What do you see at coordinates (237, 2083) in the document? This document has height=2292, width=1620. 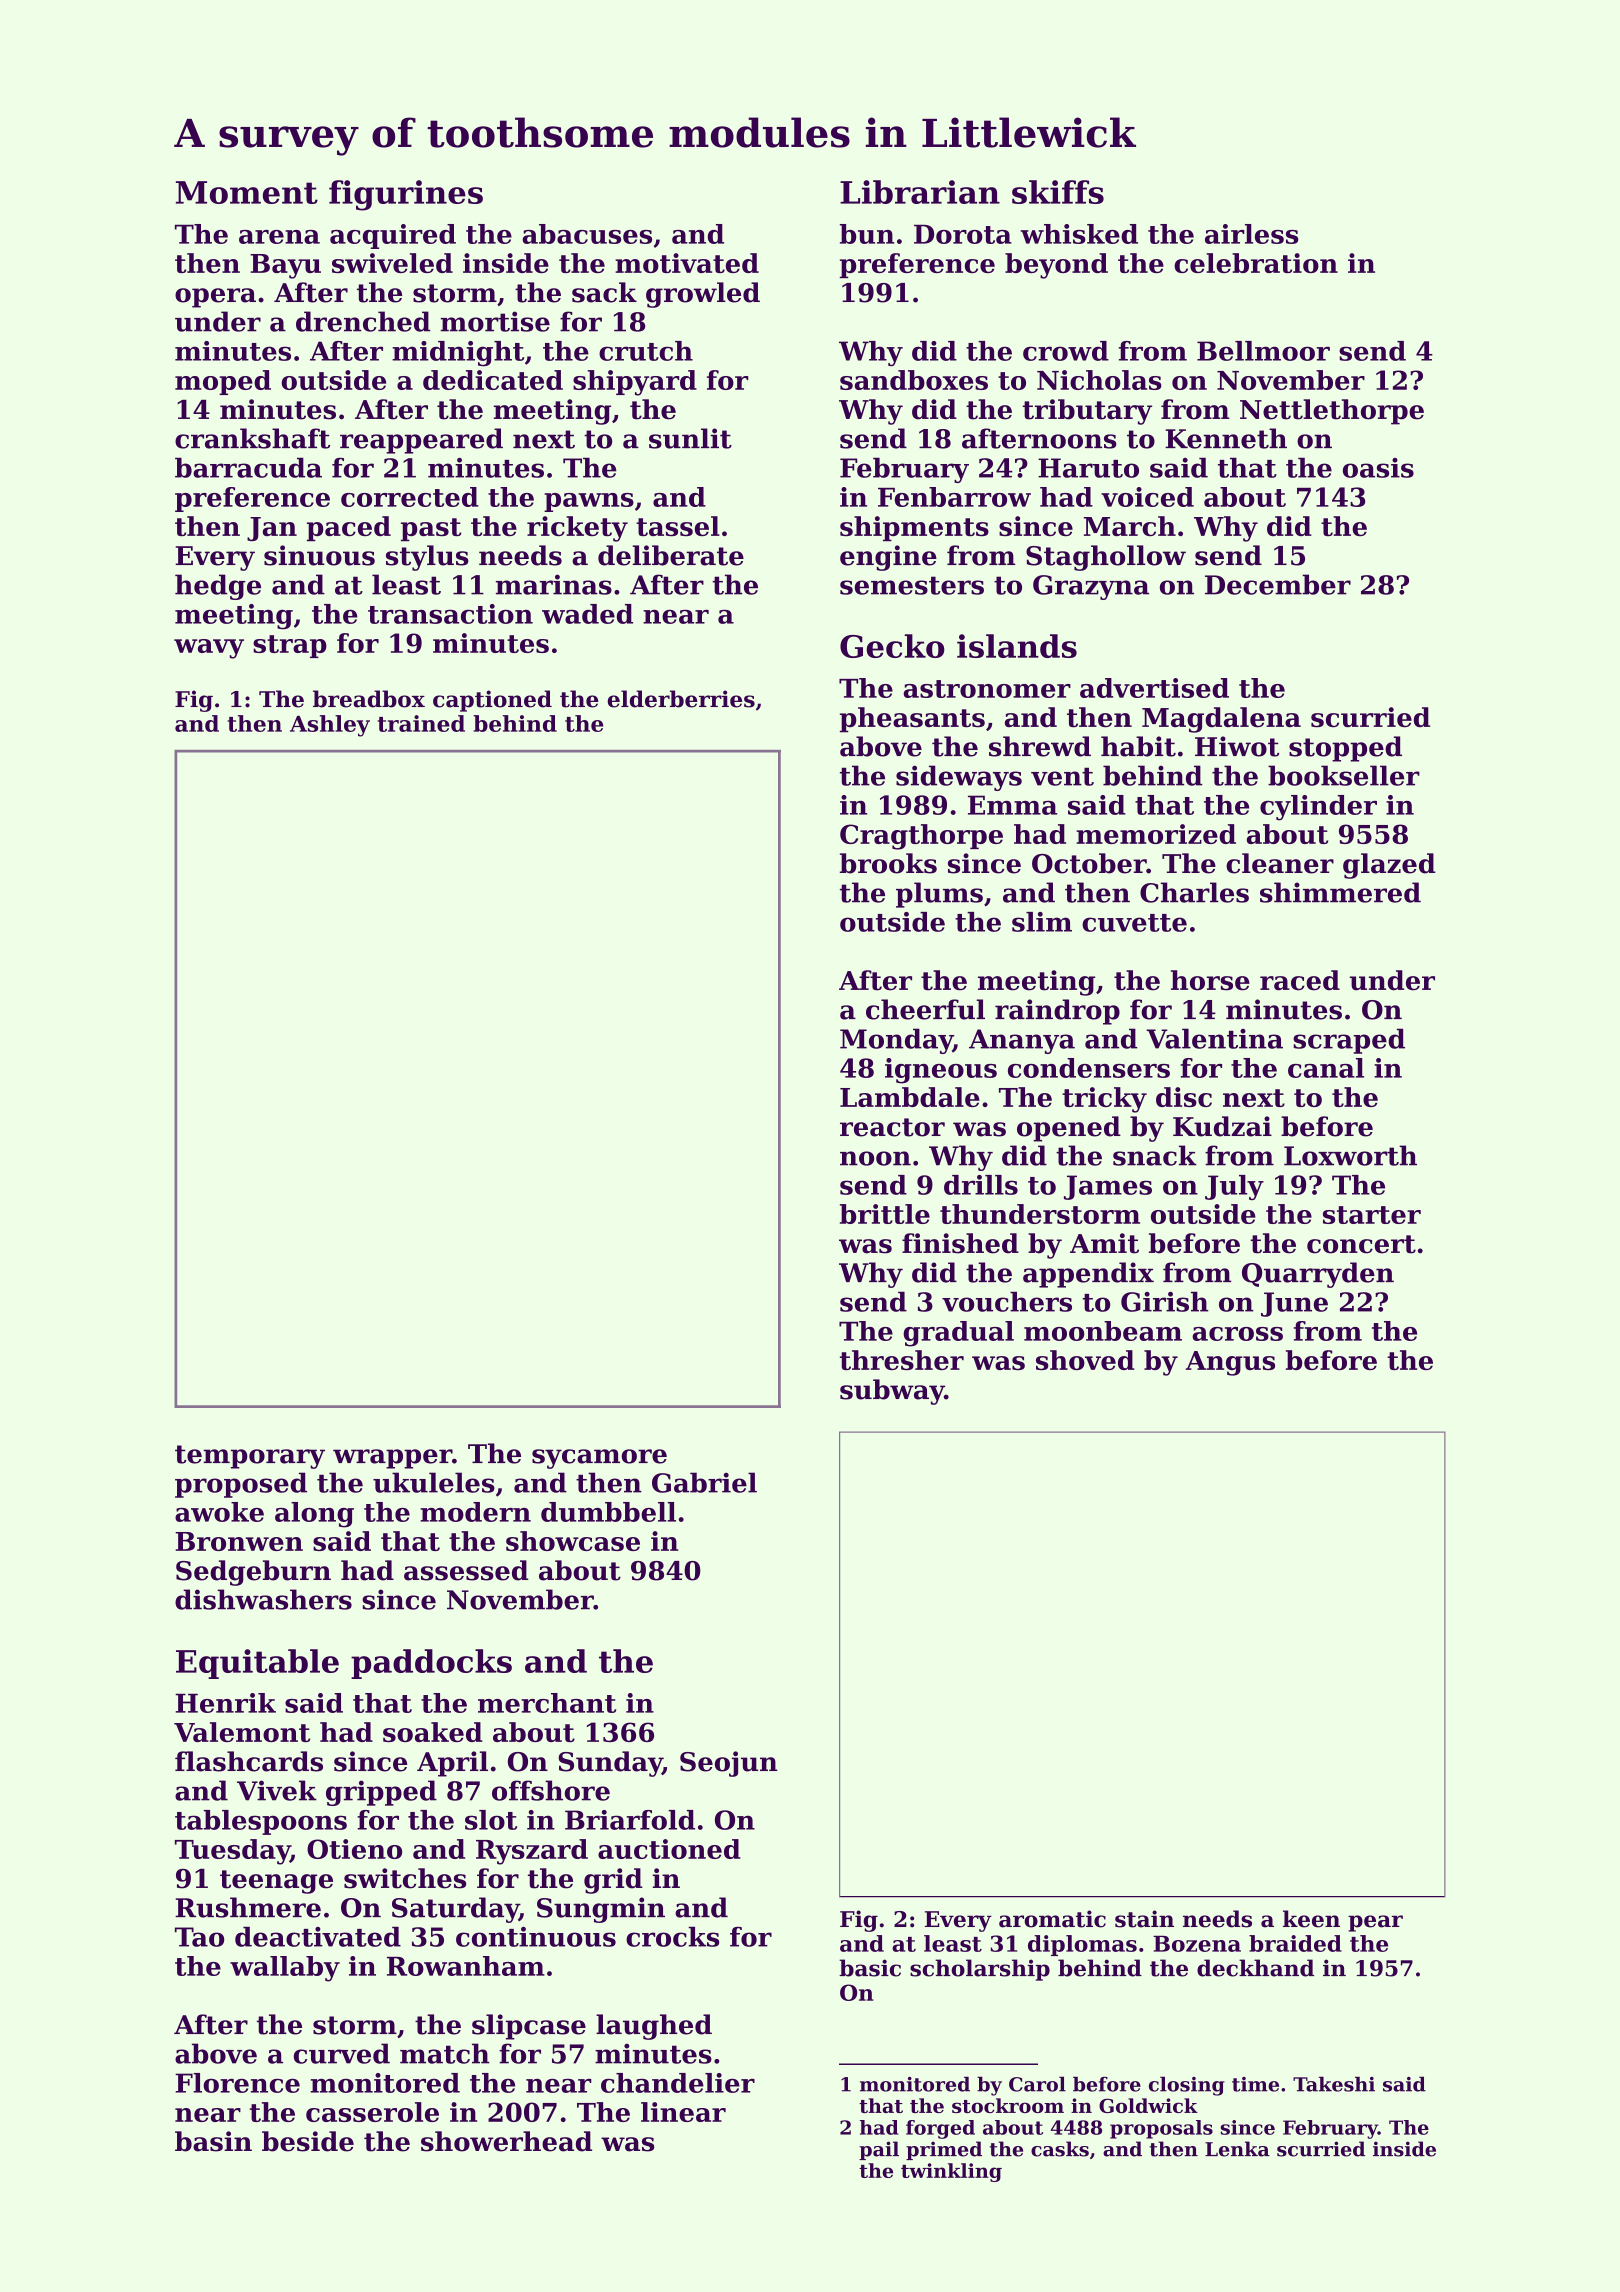 I see `Florence` at bounding box center [237, 2083].
